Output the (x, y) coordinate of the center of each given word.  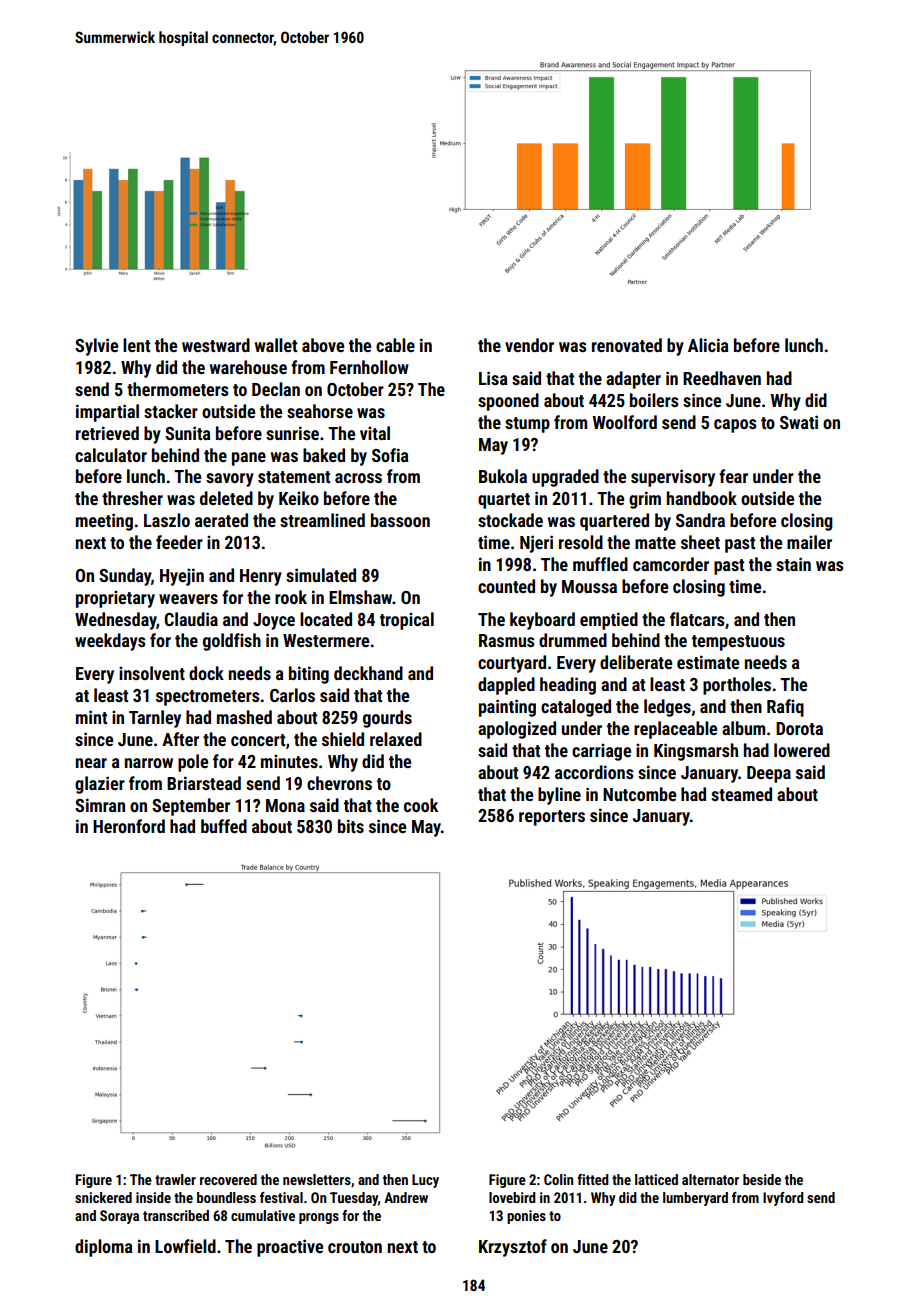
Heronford (129, 826)
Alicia (708, 345)
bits (351, 826)
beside (762, 1179)
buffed (224, 826)
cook (421, 805)
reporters (552, 818)
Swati (799, 422)
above (323, 345)
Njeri (536, 544)
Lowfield (185, 1246)
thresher (132, 498)
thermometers (178, 389)
